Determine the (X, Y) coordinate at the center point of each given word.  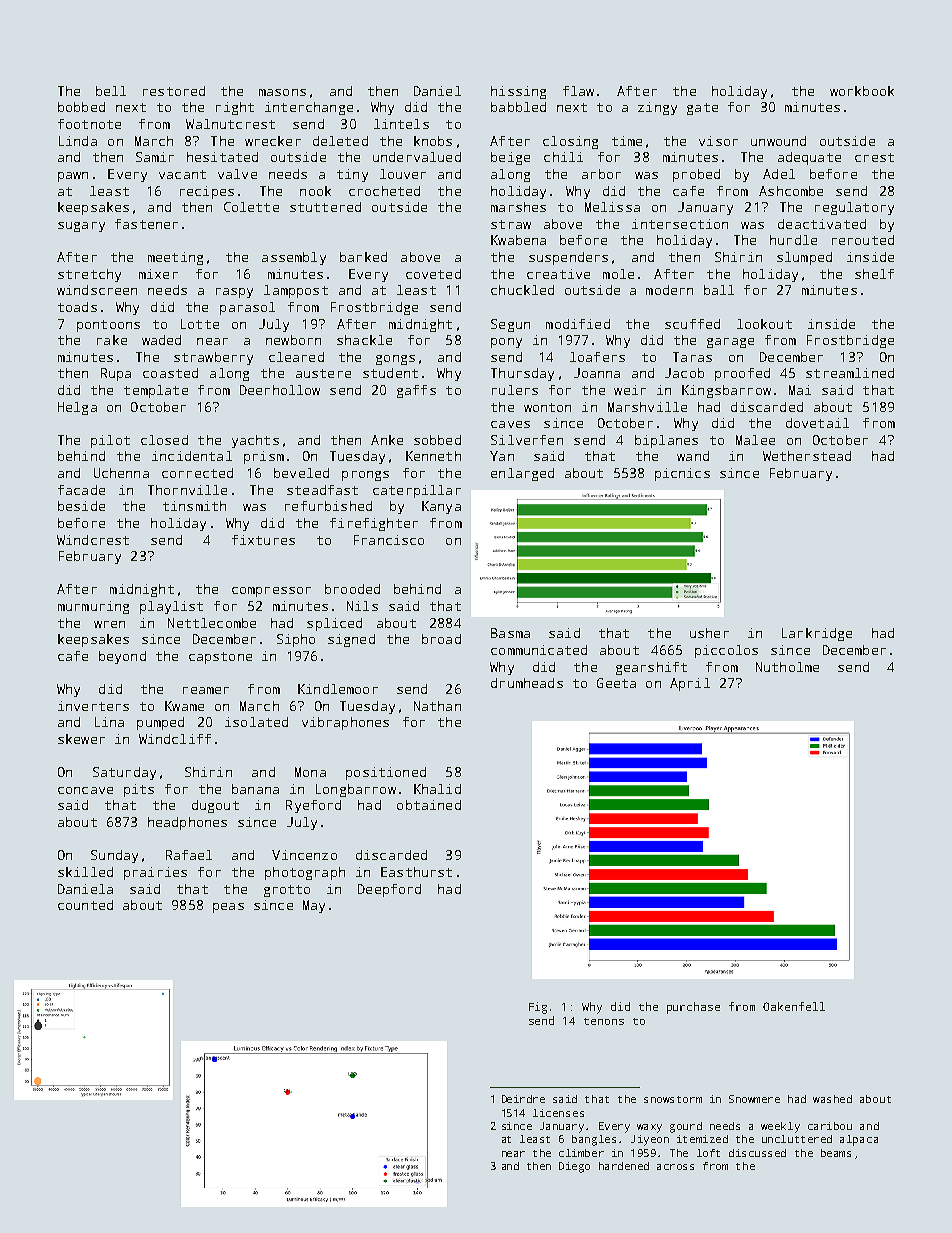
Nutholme (787, 667)
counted (85, 905)
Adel (779, 174)
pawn (73, 177)
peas (228, 908)
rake (112, 340)
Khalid (437, 789)
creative (558, 274)
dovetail (817, 423)
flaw (578, 91)
